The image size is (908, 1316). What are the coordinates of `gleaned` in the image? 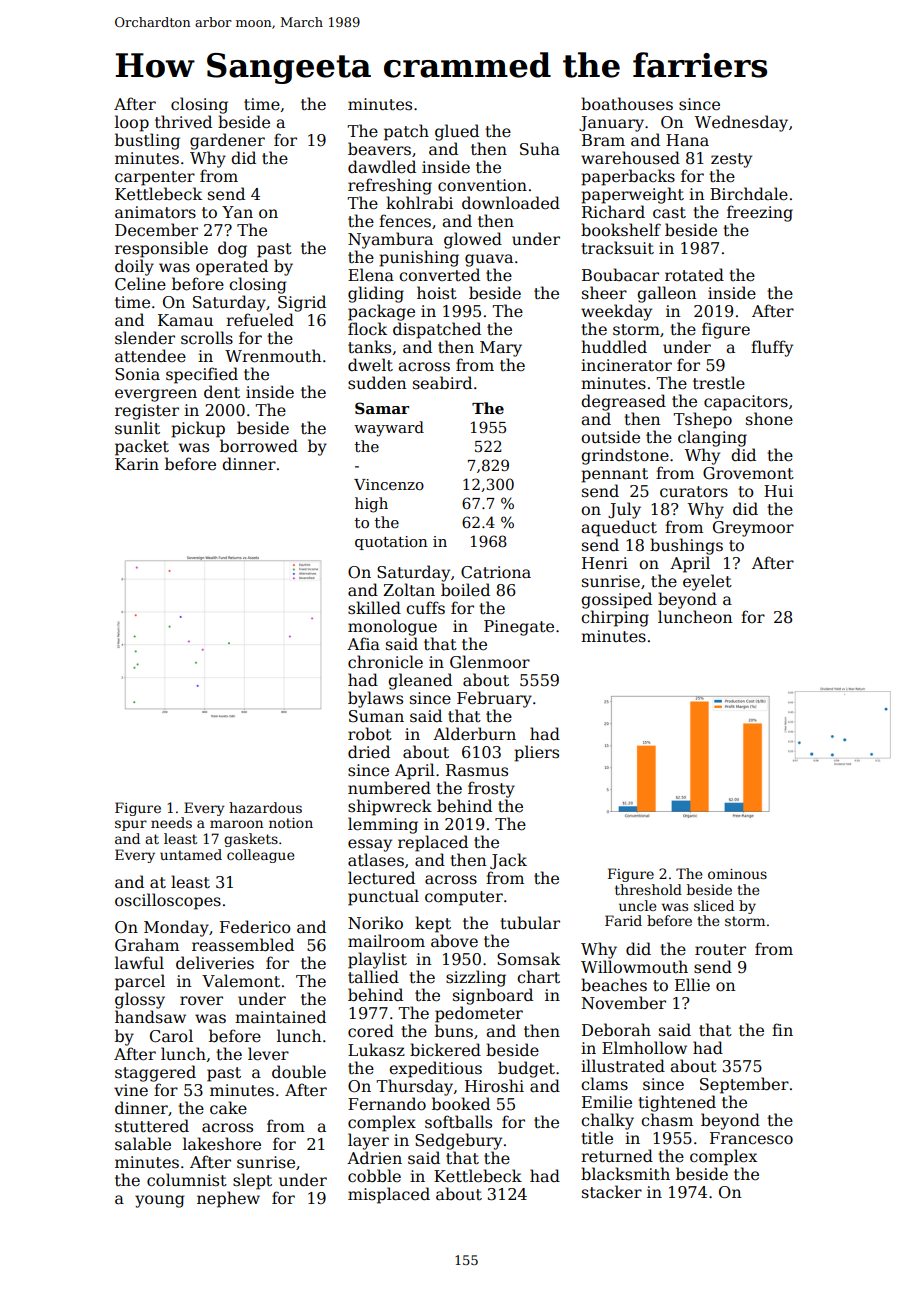 It's located at (420, 681).
